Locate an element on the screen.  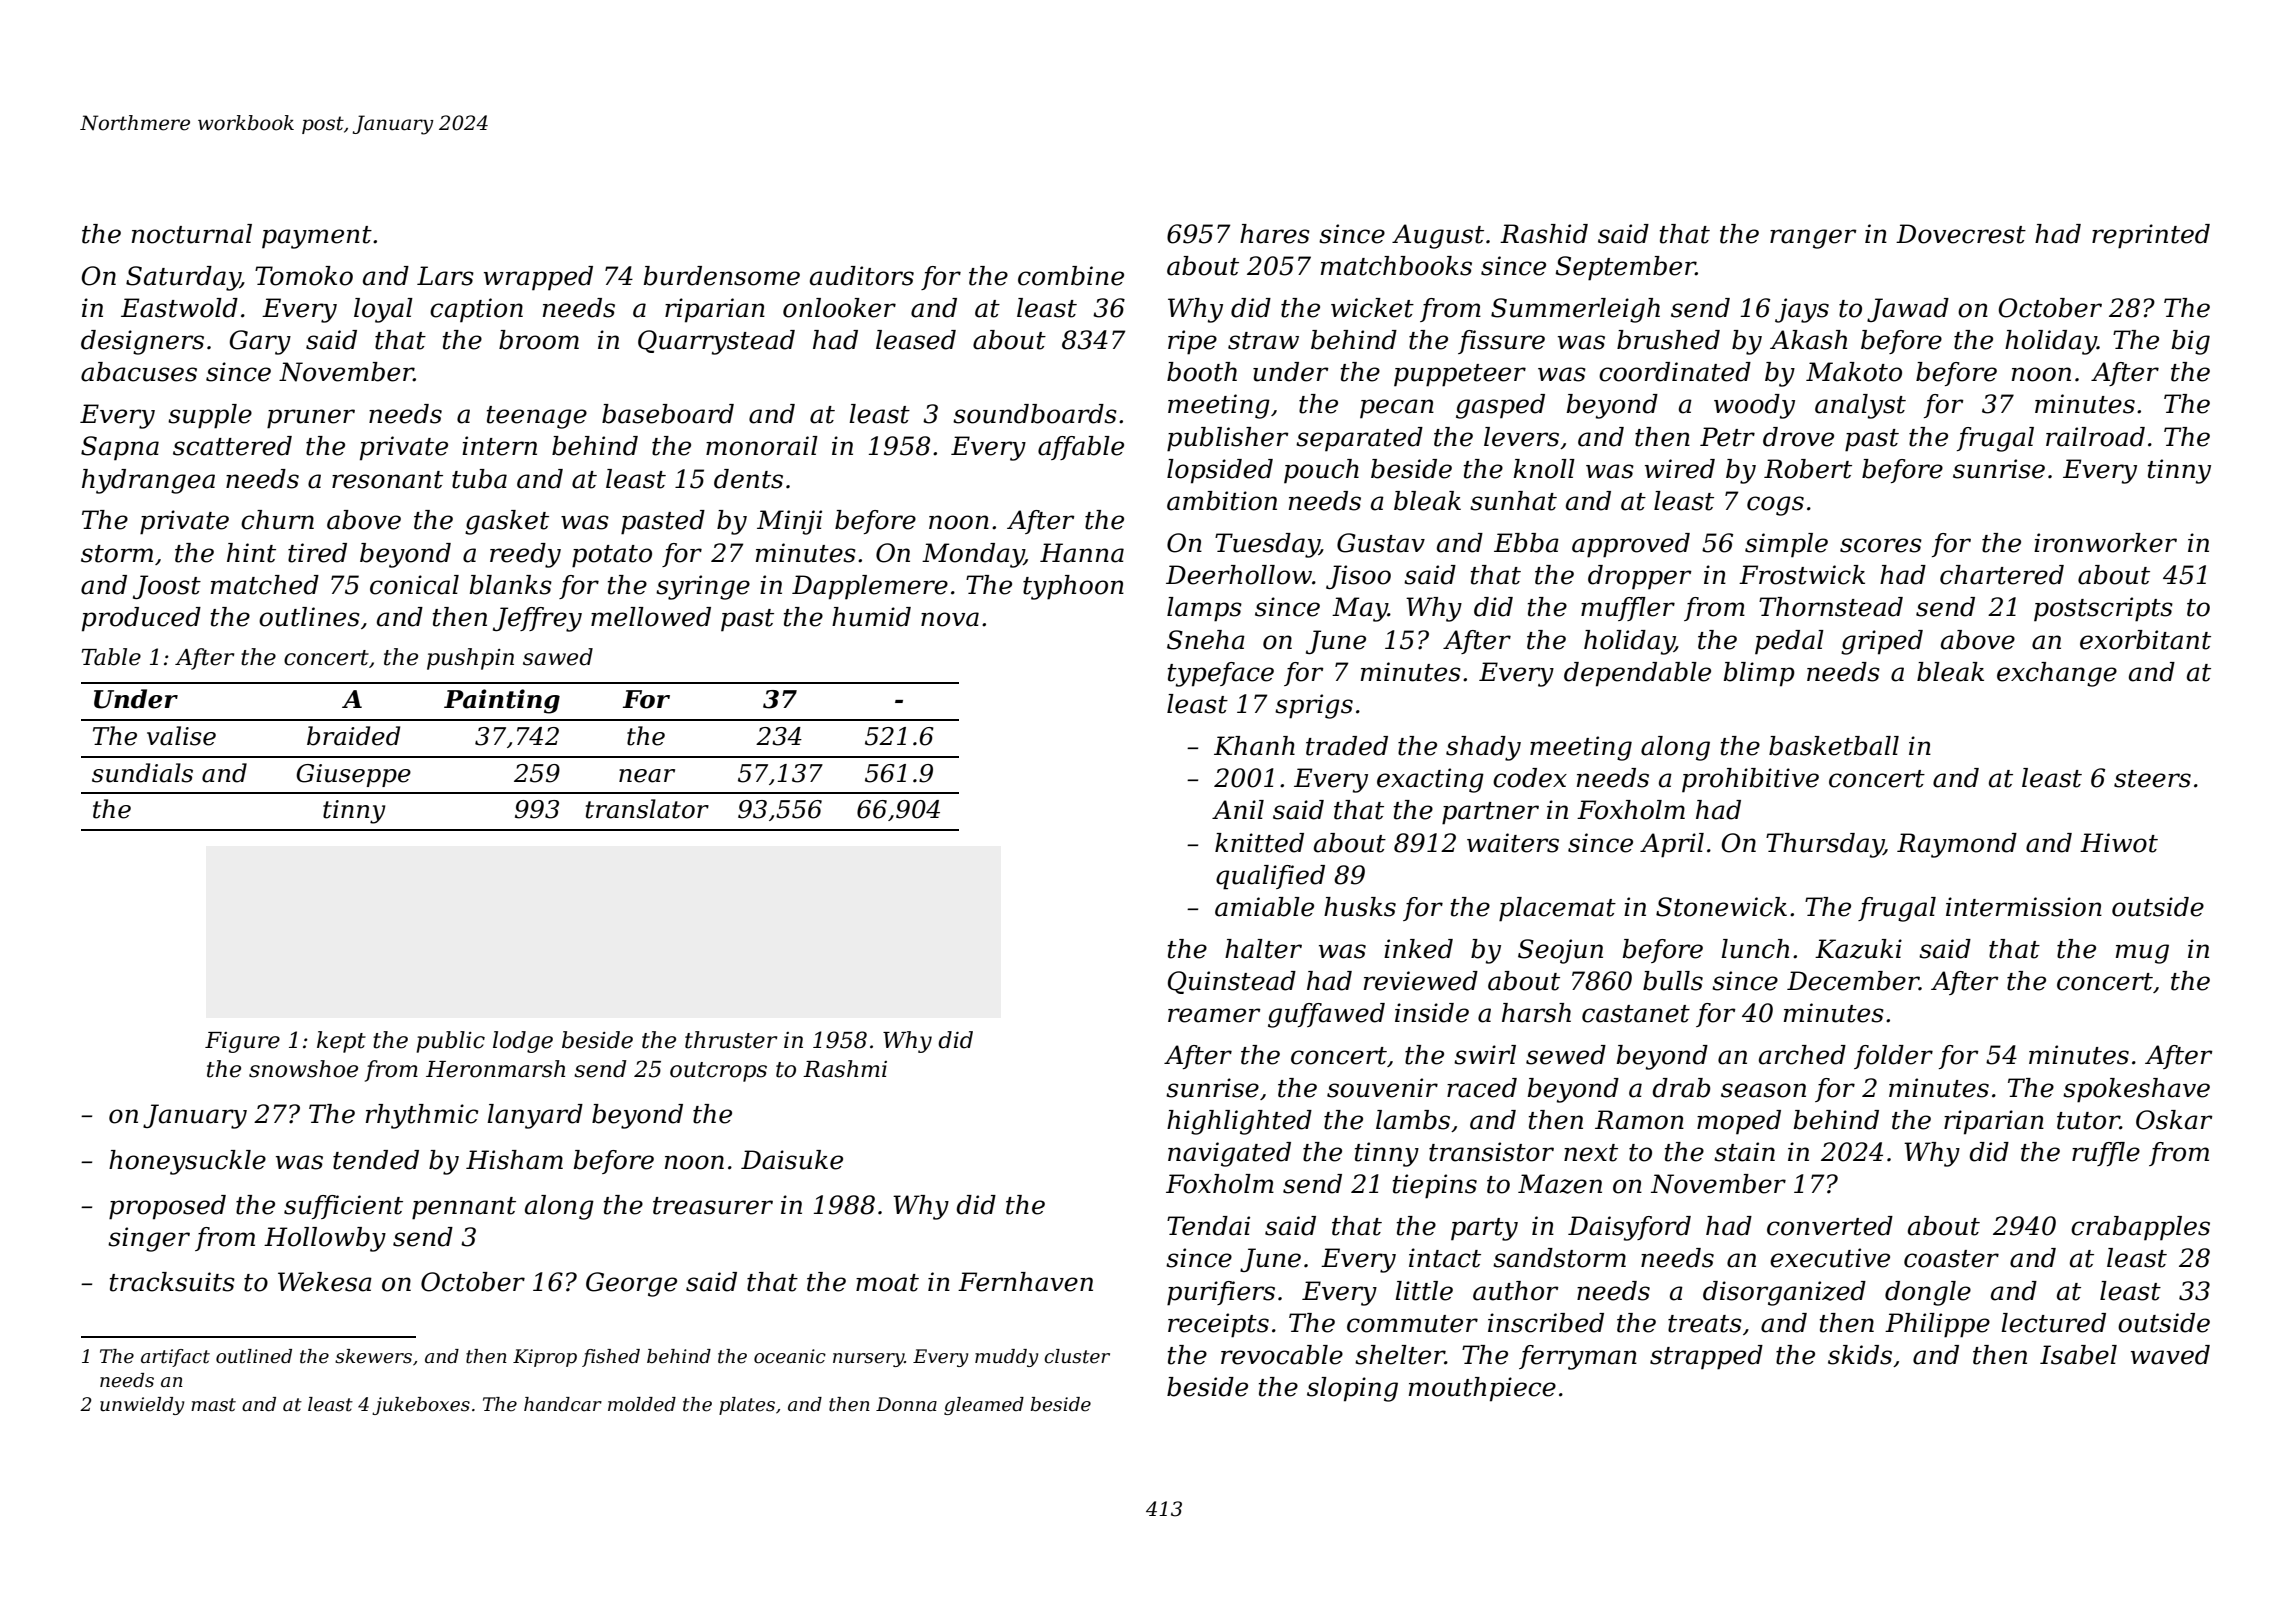
approved is located at coordinates (1631, 545).
